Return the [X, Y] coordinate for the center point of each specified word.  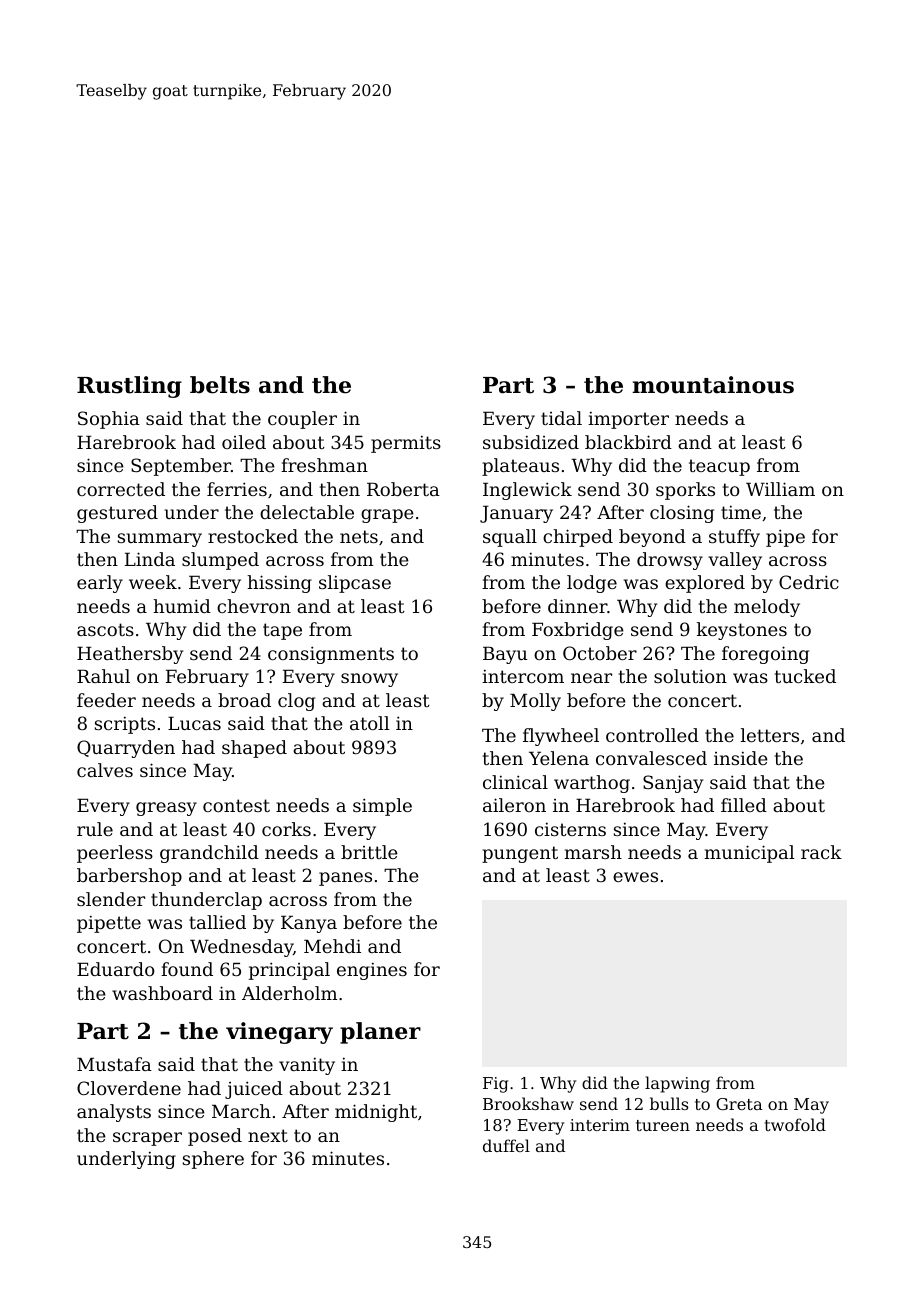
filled [744, 805]
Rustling [129, 387]
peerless [115, 854]
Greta [739, 1104]
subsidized [531, 442]
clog [296, 702]
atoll [370, 723]
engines [372, 971]
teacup [719, 467]
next [268, 1135]
